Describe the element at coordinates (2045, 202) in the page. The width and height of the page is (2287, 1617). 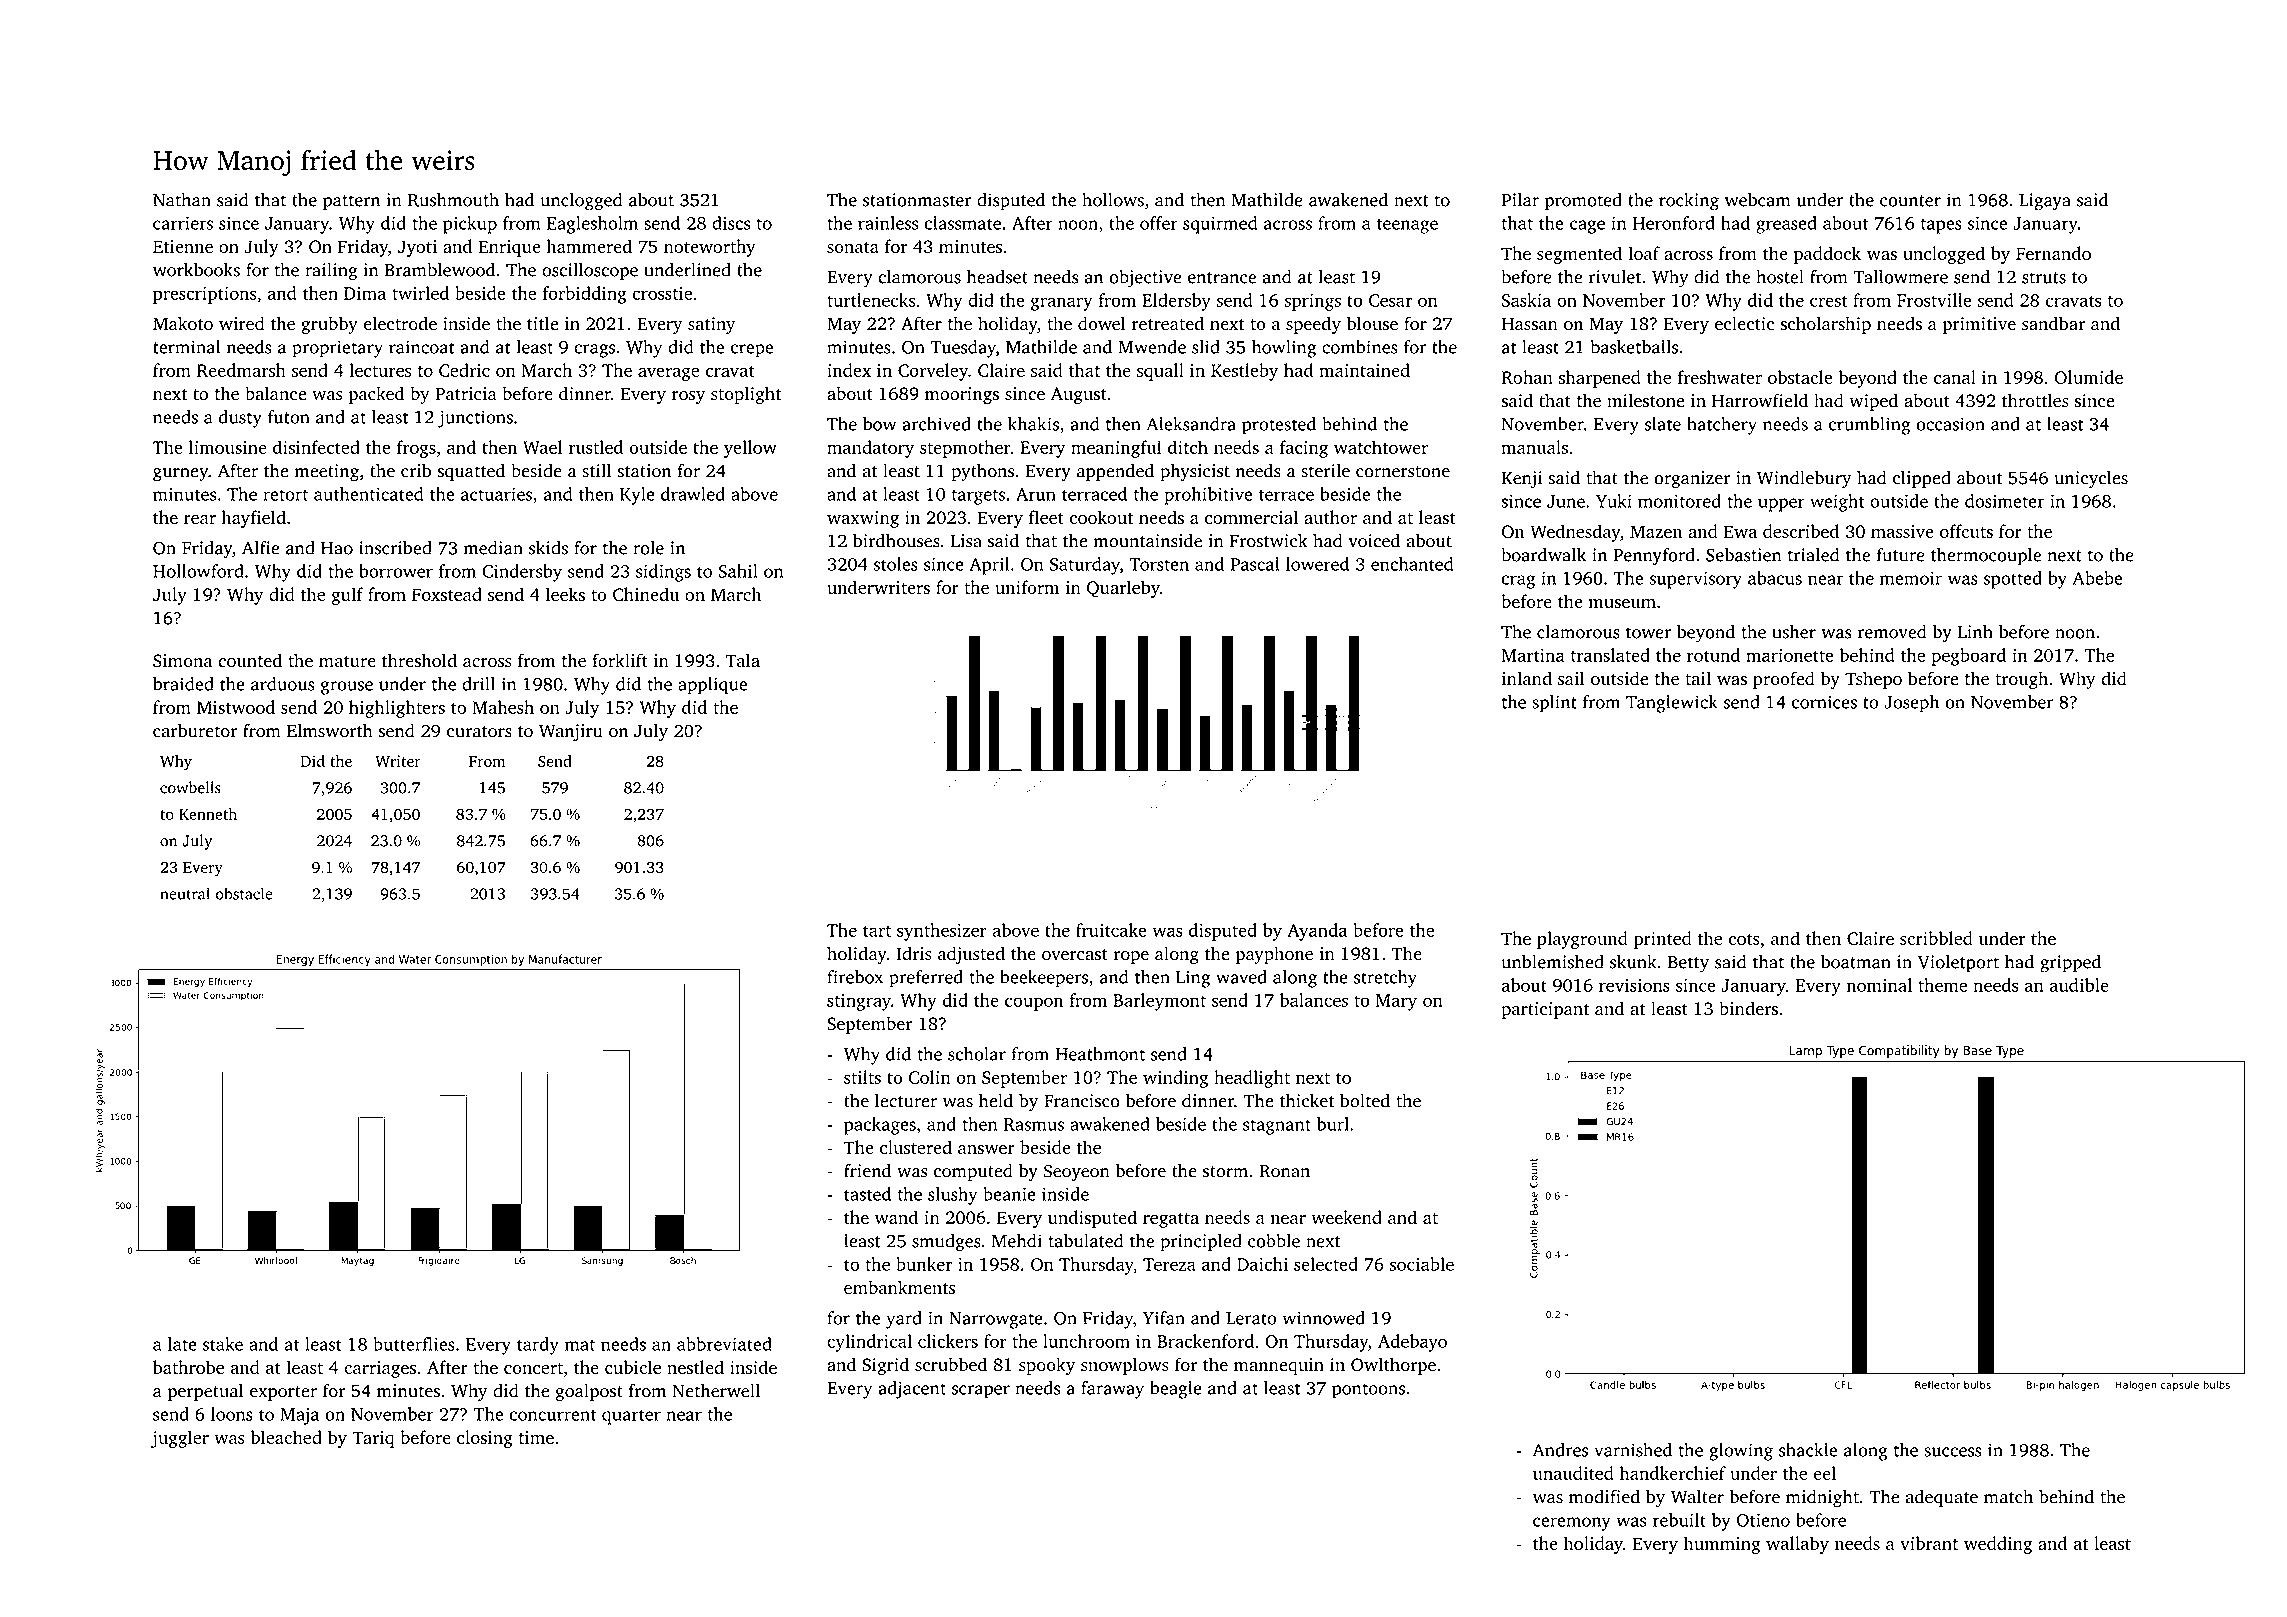
I see `Ligaya` at that location.
